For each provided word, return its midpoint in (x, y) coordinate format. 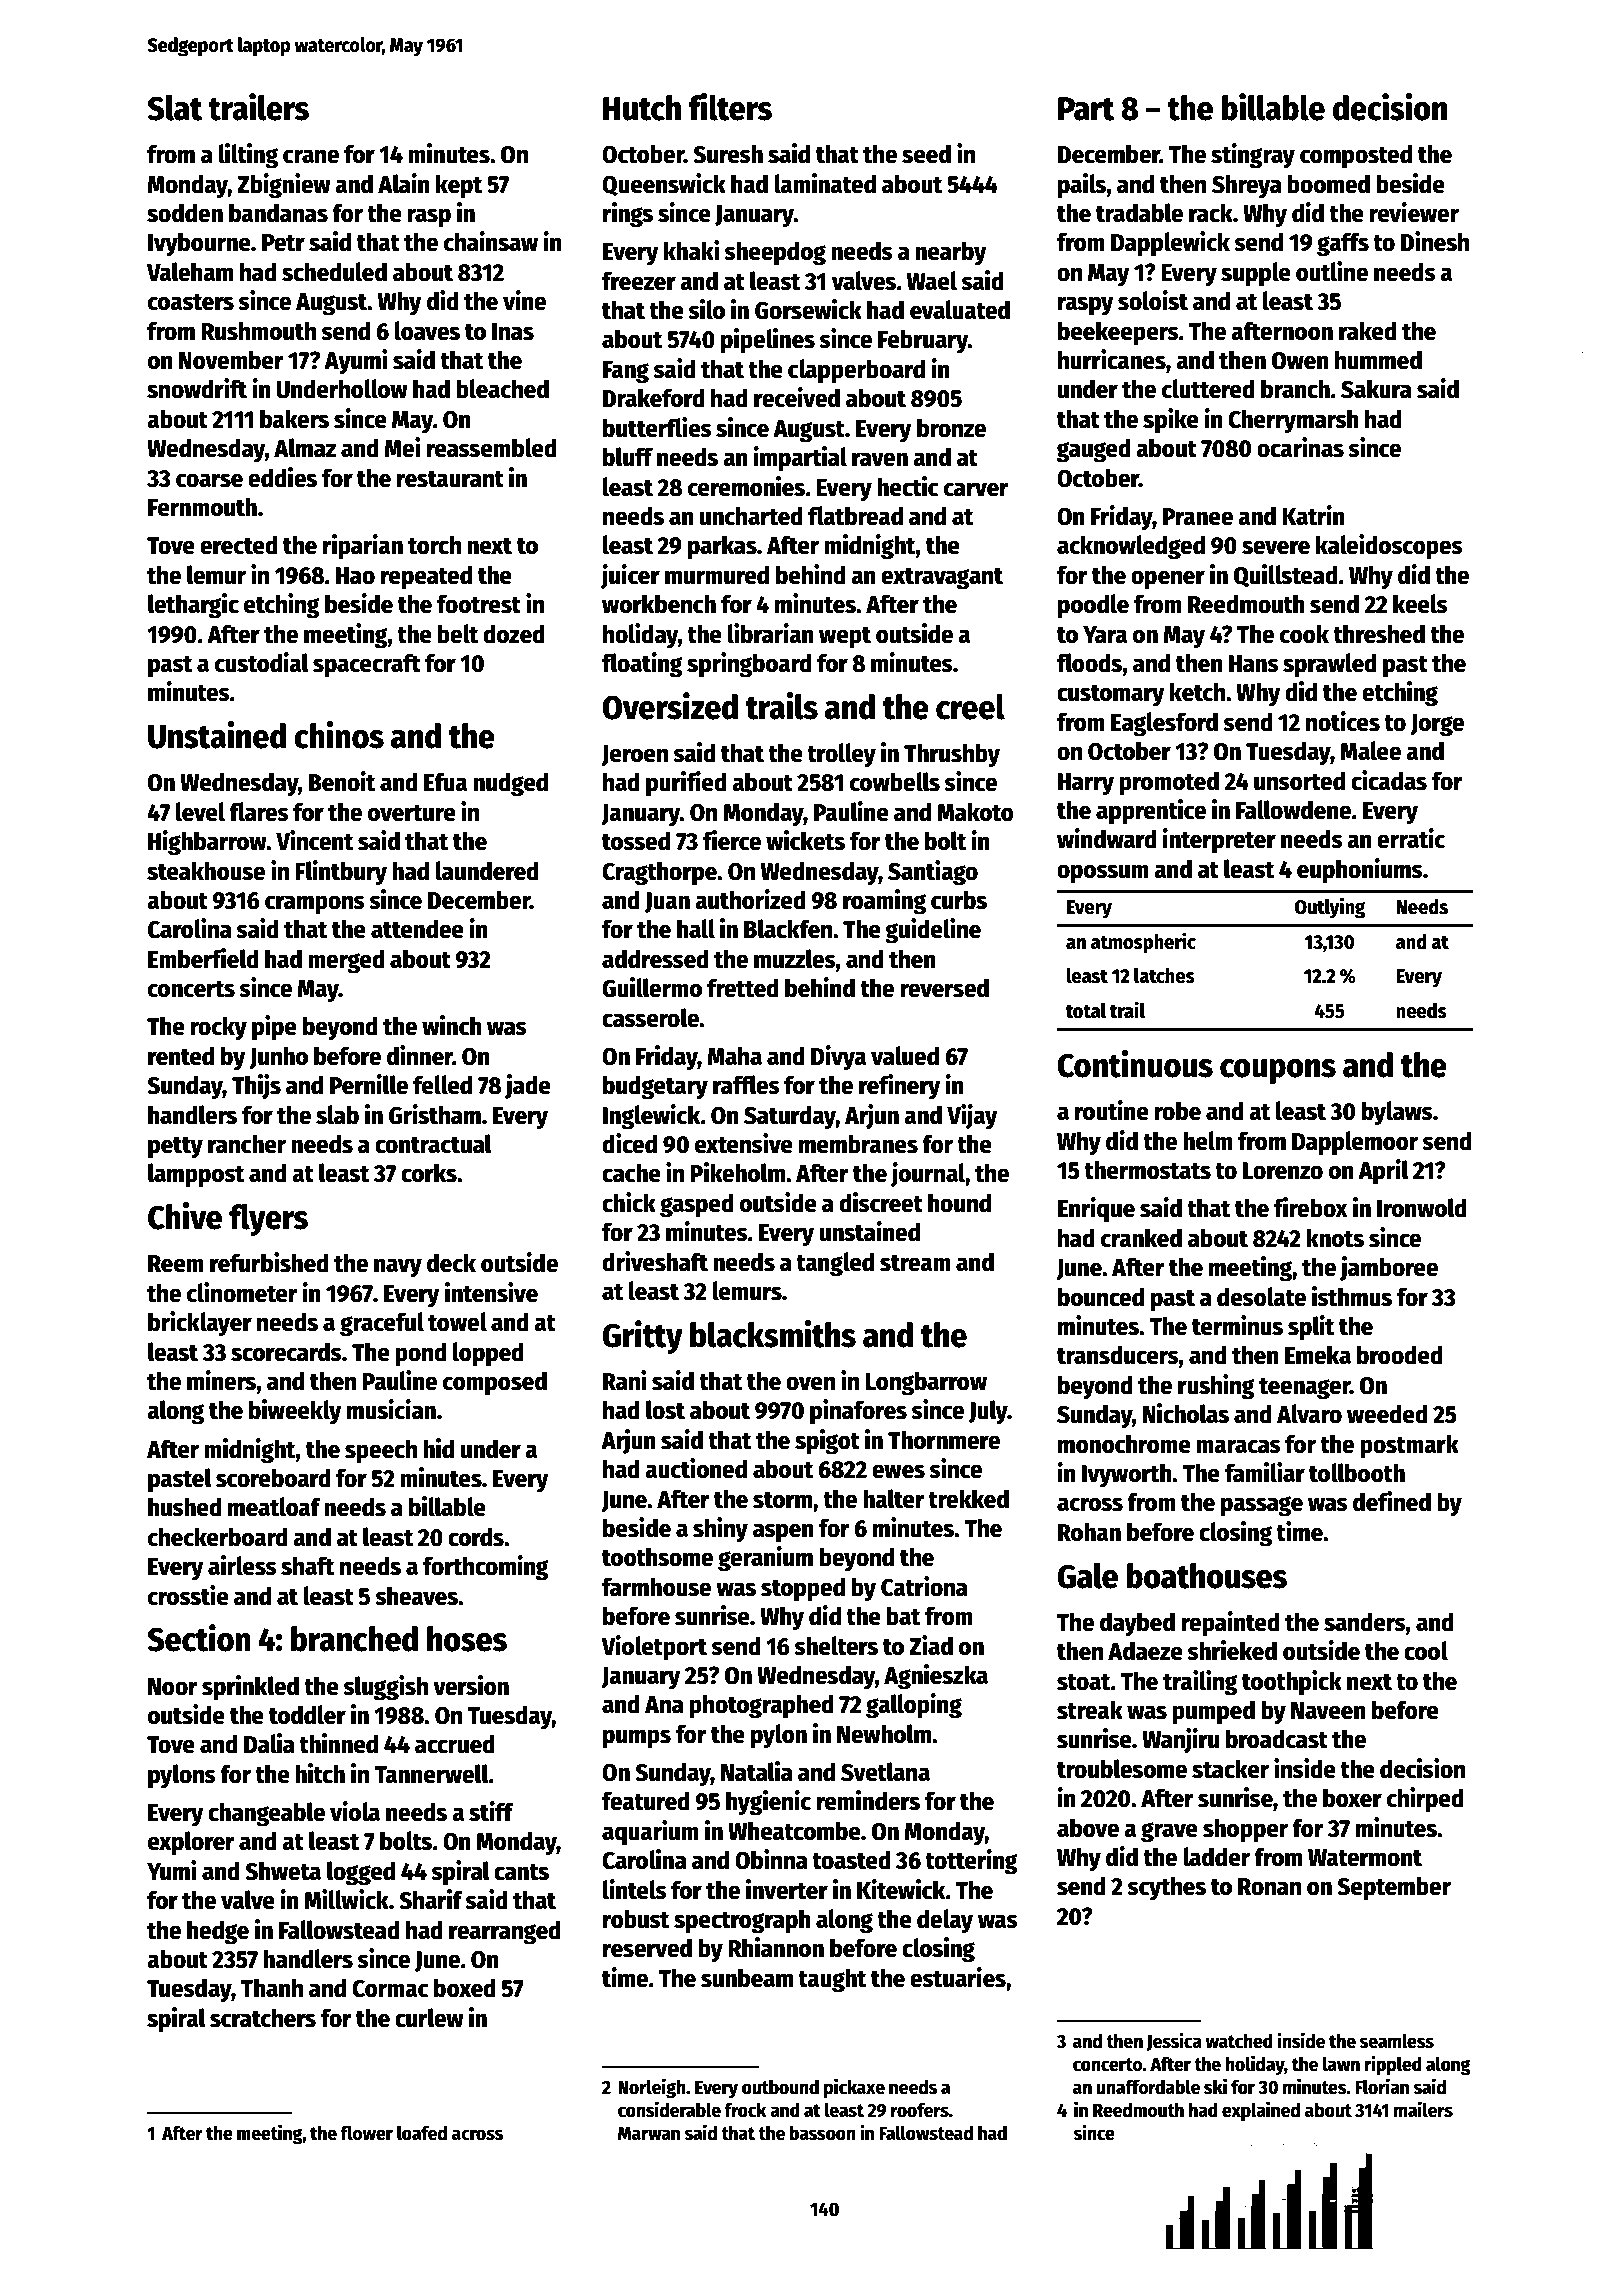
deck (451, 1263)
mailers (1423, 2109)
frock (745, 2110)
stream (915, 1263)
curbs (959, 900)
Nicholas (1186, 1413)
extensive (744, 1143)
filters (730, 107)
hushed (185, 1507)
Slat (175, 108)
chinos (339, 735)
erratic (1411, 838)
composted (1356, 156)
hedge (218, 1932)
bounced (1101, 1297)
